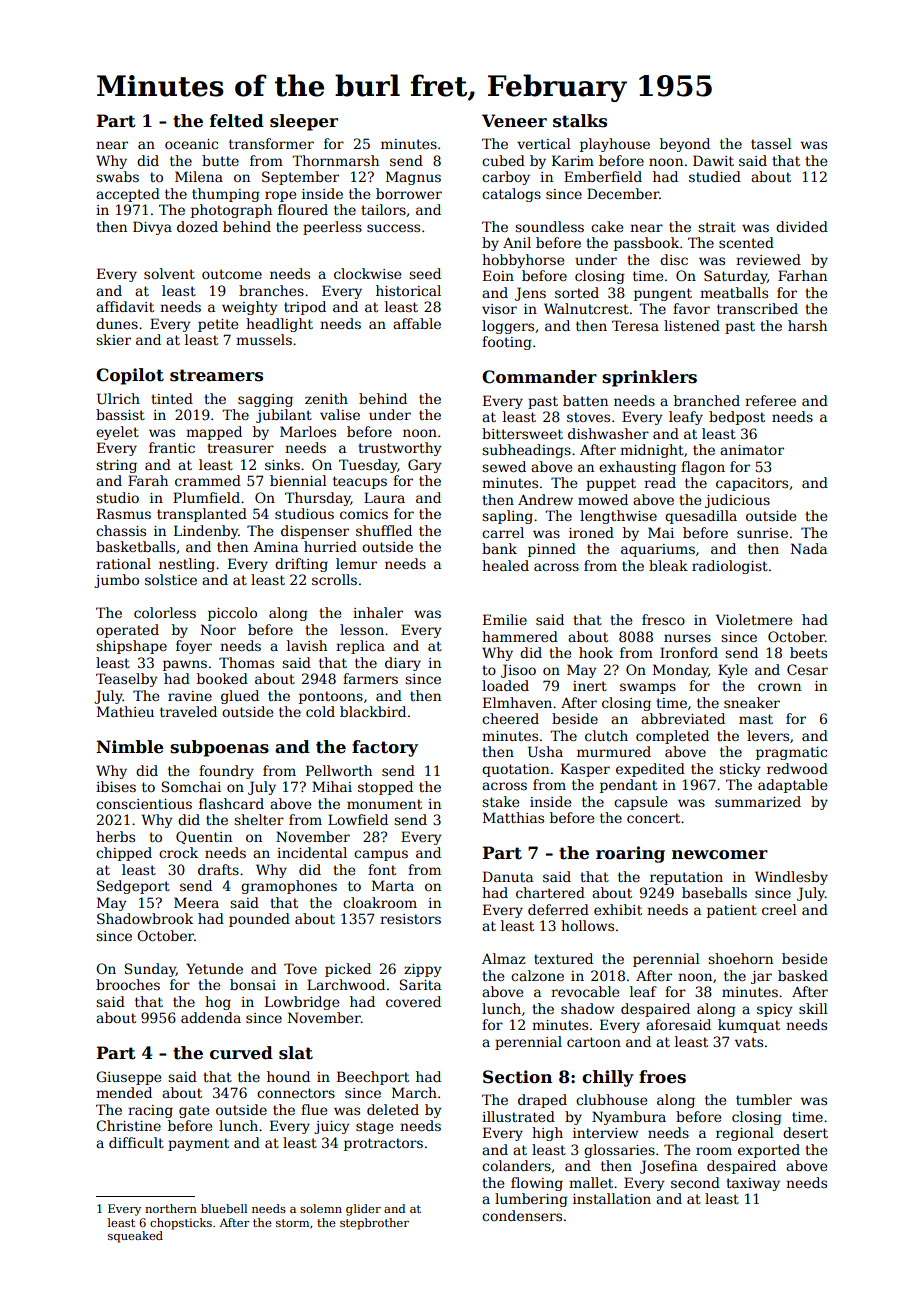  What do you see at coordinates (191, 144) in the screenshot?
I see `oceanic` at bounding box center [191, 144].
